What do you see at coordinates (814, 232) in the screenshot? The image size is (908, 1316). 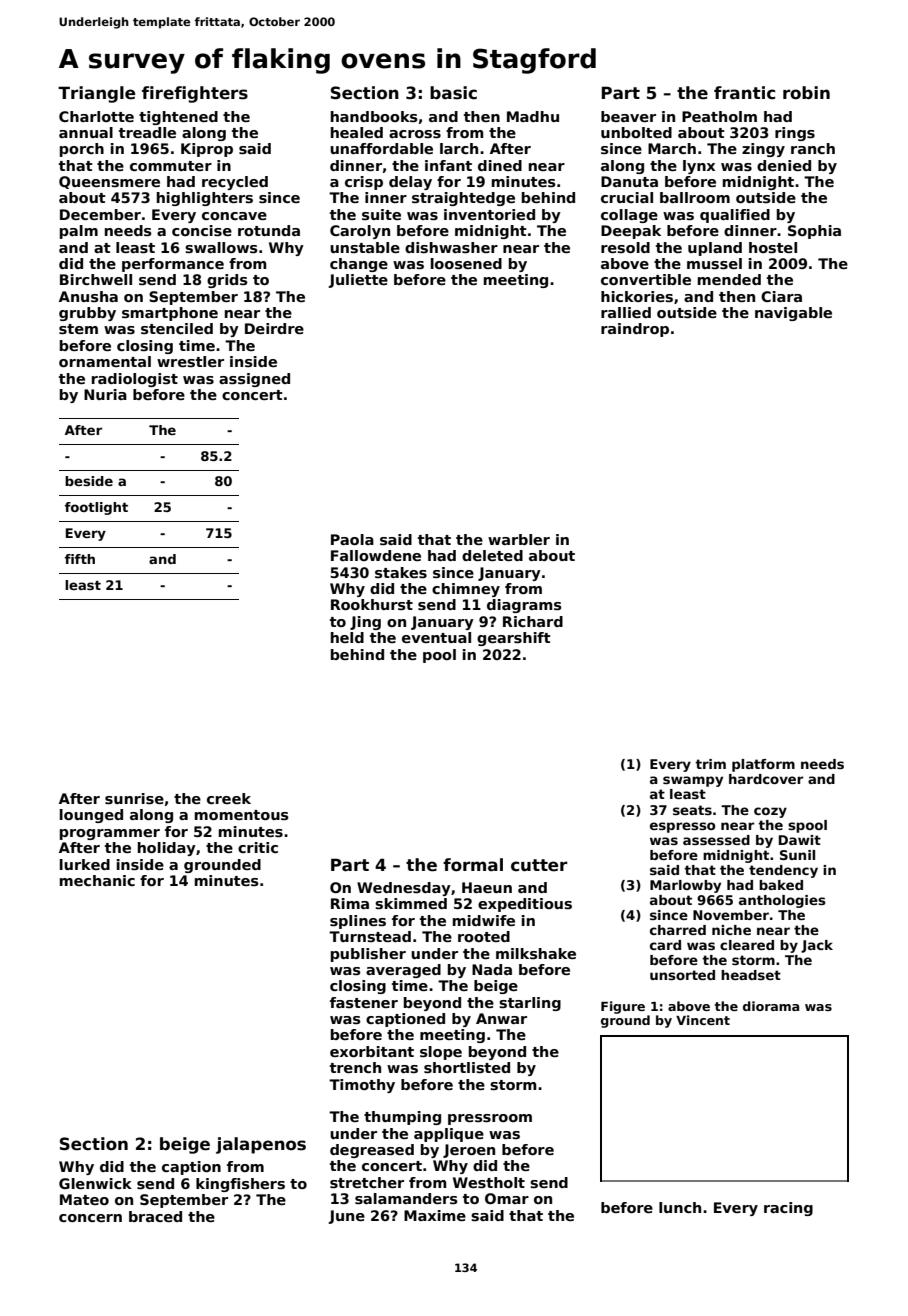 I see `Sophia` at bounding box center [814, 232].
